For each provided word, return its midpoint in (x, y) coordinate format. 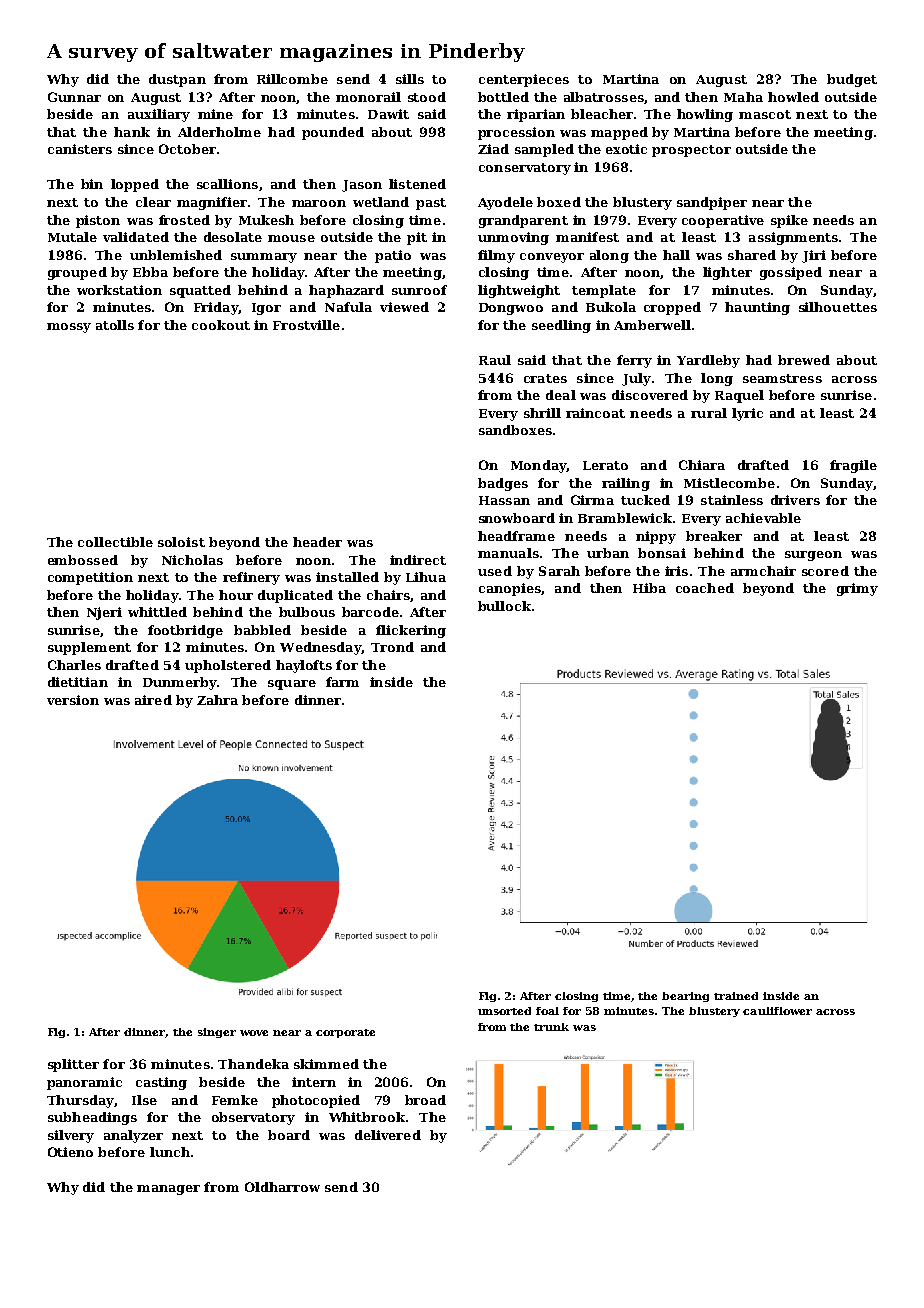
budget (852, 80)
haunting (757, 308)
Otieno (70, 1152)
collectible (115, 542)
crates (545, 378)
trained (736, 996)
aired (153, 700)
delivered (388, 1135)
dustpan (177, 80)
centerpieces (524, 80)
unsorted (504, 1011)
